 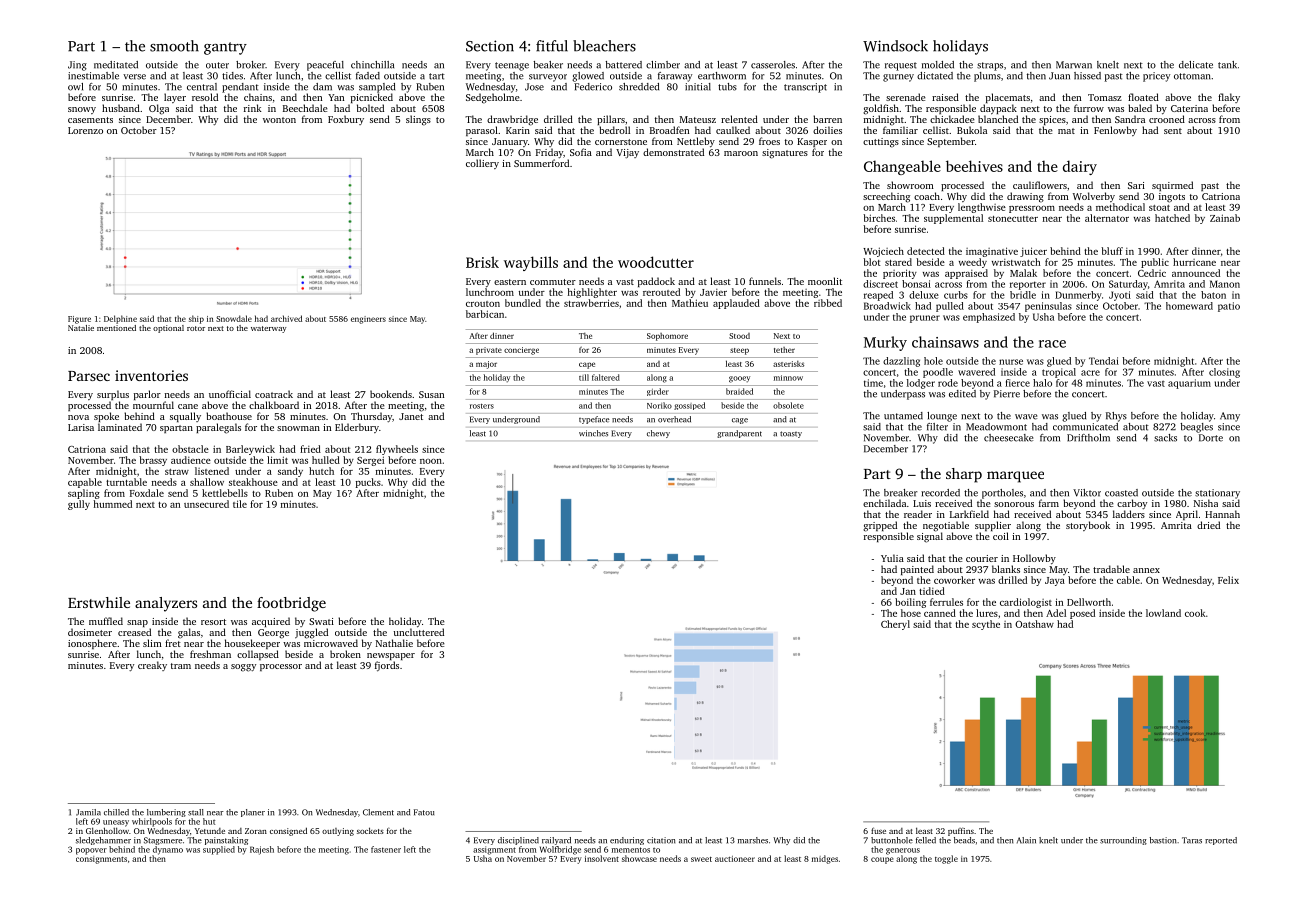 I want to click on Jose, so click(x=534, y=87).
